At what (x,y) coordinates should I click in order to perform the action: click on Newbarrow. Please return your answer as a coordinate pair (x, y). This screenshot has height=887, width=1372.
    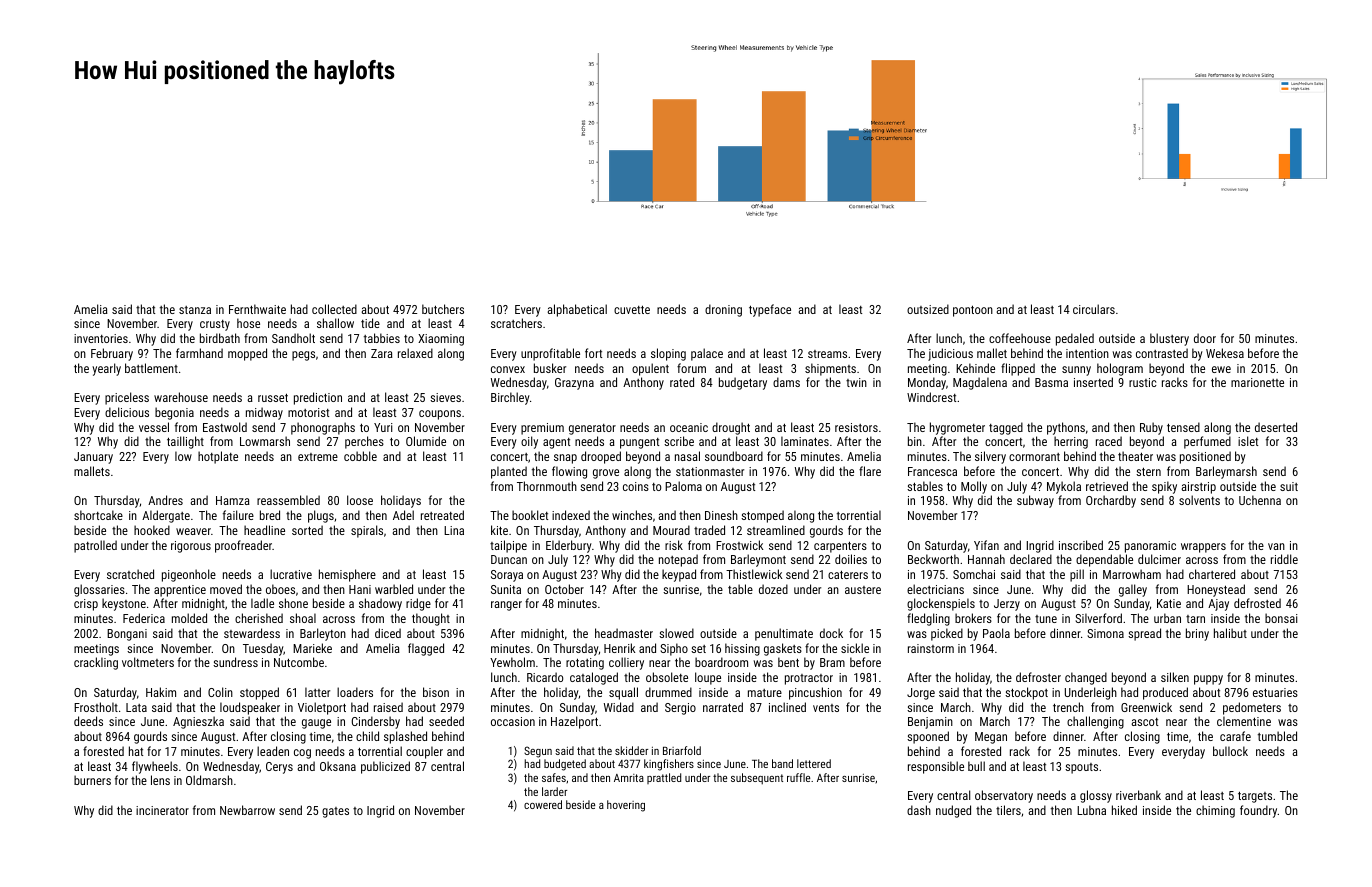
    Looking at the image, I should click on (247, 810).
